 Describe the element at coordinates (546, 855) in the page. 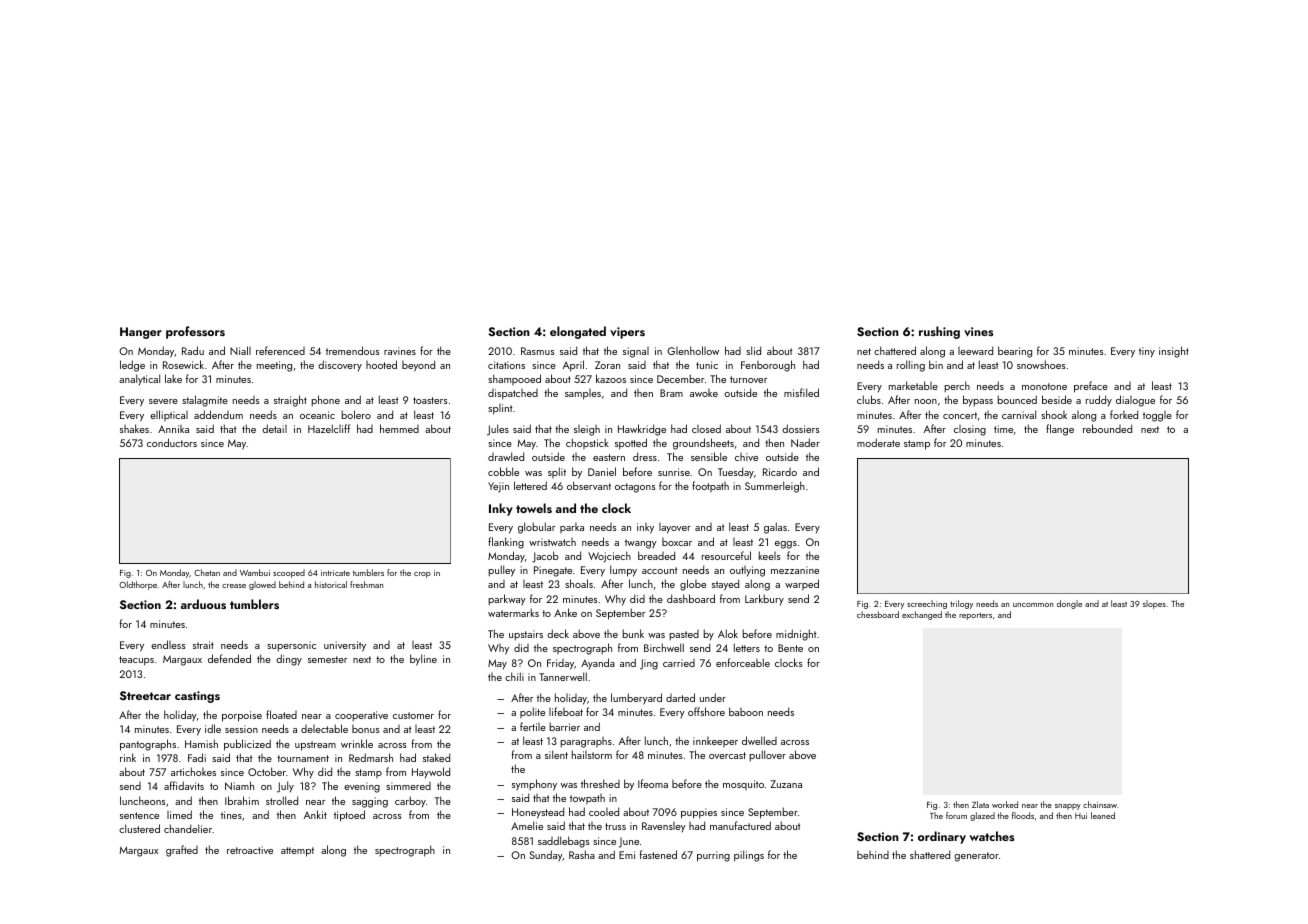

I see `Sunday` at that location.
